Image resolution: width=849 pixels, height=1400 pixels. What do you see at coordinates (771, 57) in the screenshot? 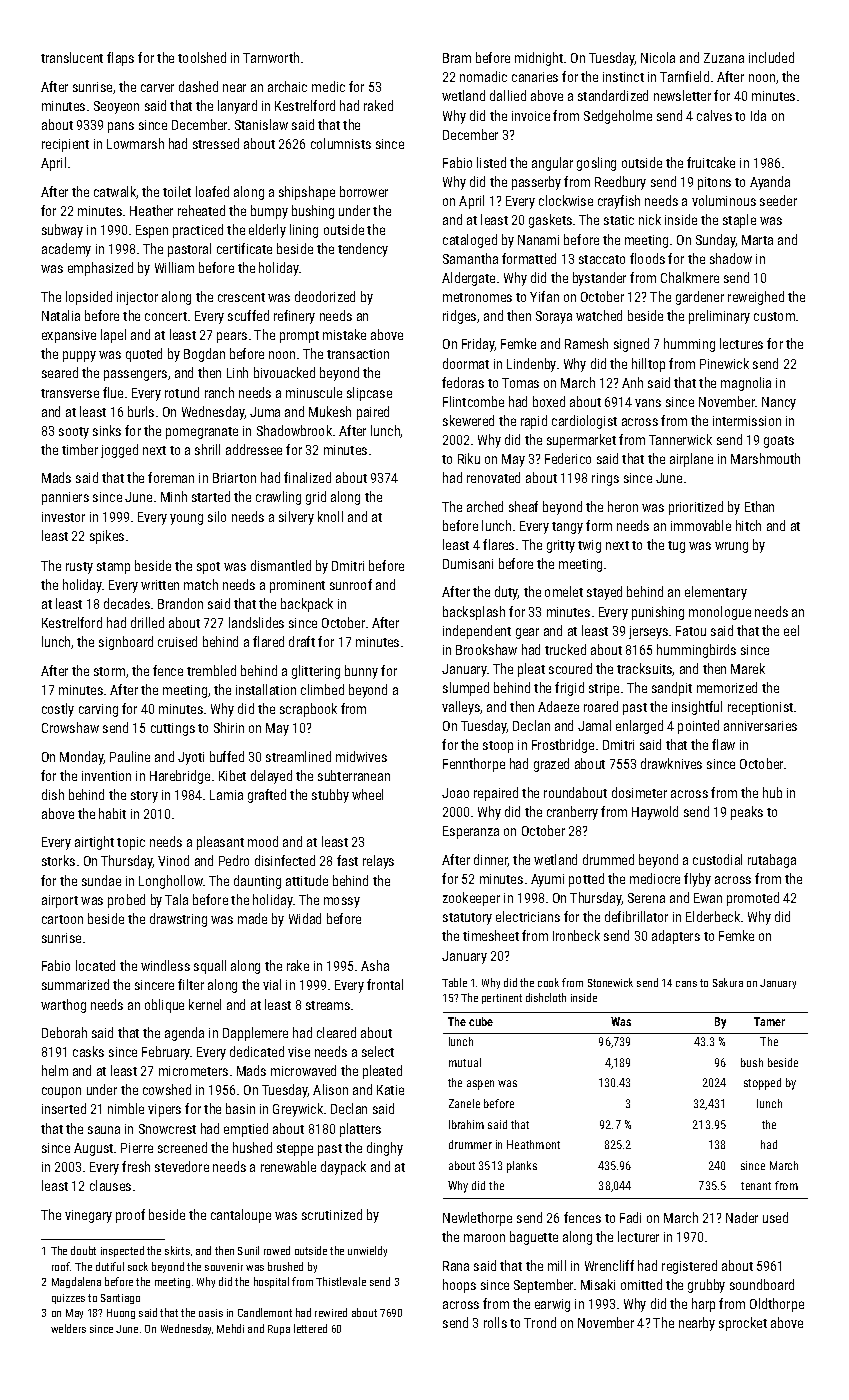
I see `included` at bounding box center [771, 57].
